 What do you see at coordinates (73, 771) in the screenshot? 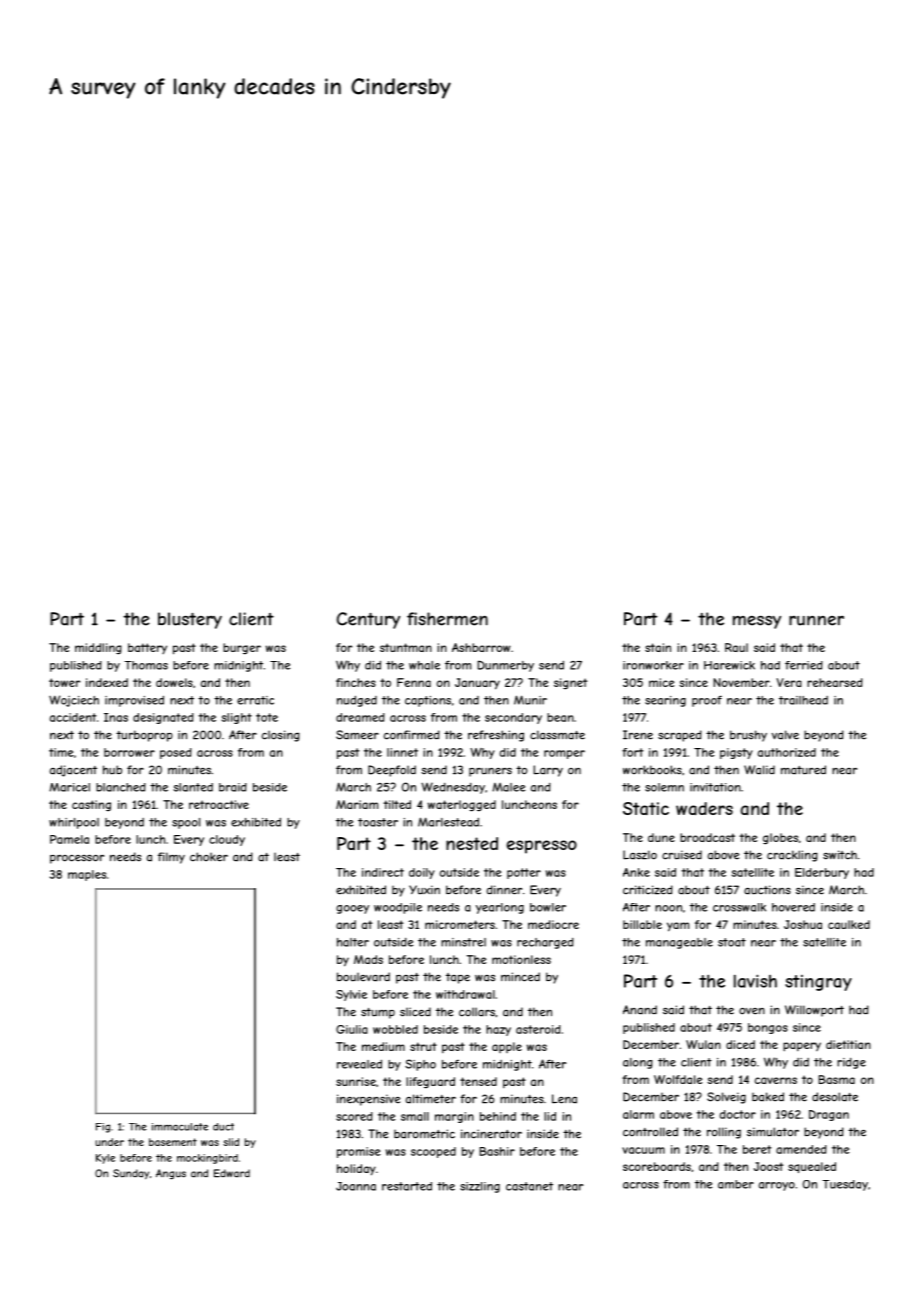
I see `adjacent` at bounding box center [73, 771].
